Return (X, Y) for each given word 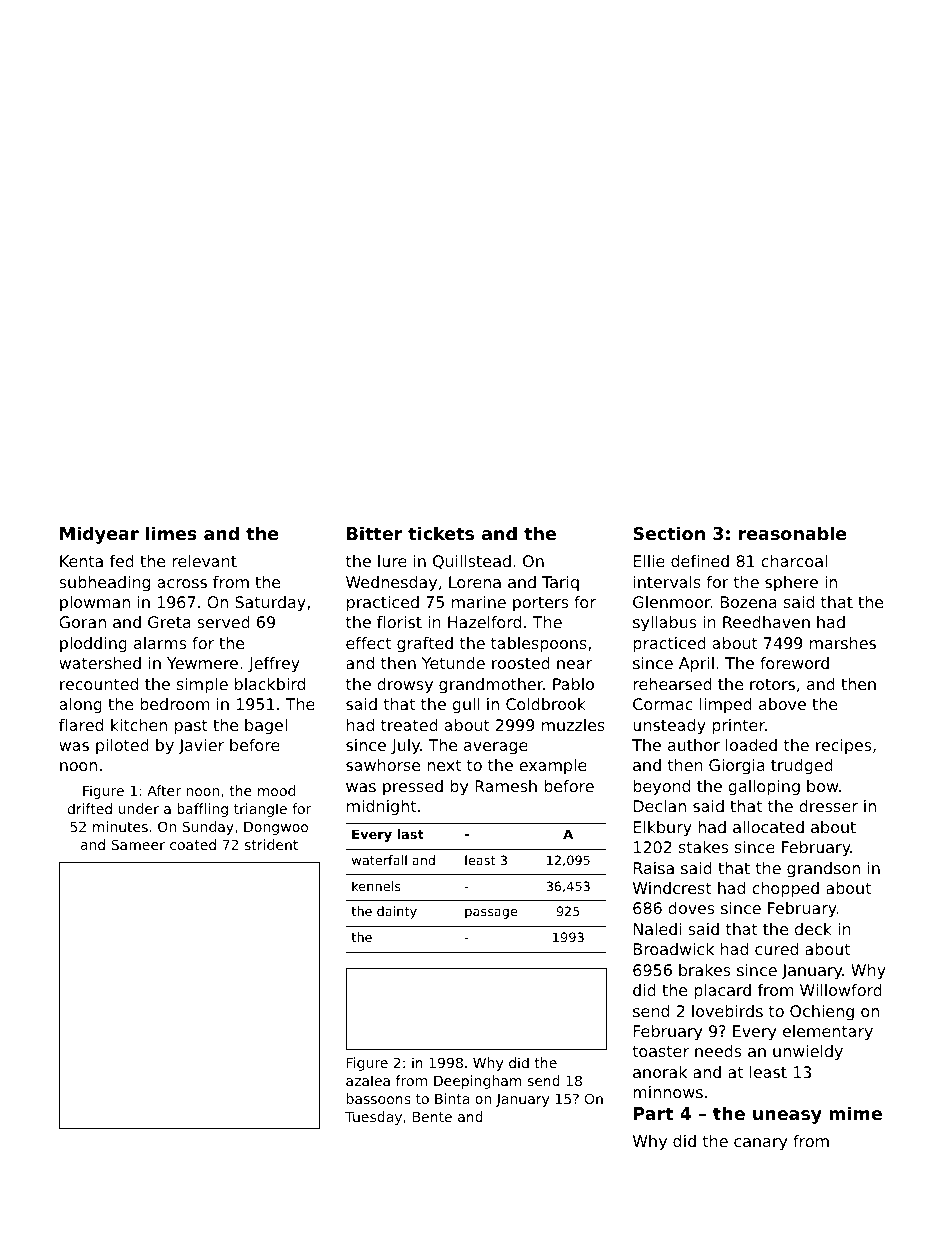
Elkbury (663, 829)
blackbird (270, 684)
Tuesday (373, 1118)
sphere (791, 583)
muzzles (573, 725)
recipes (843, 747)
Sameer (138, 844)
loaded (751, 745)
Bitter (374, 533)
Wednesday (391, 584)
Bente (432, 1117)
